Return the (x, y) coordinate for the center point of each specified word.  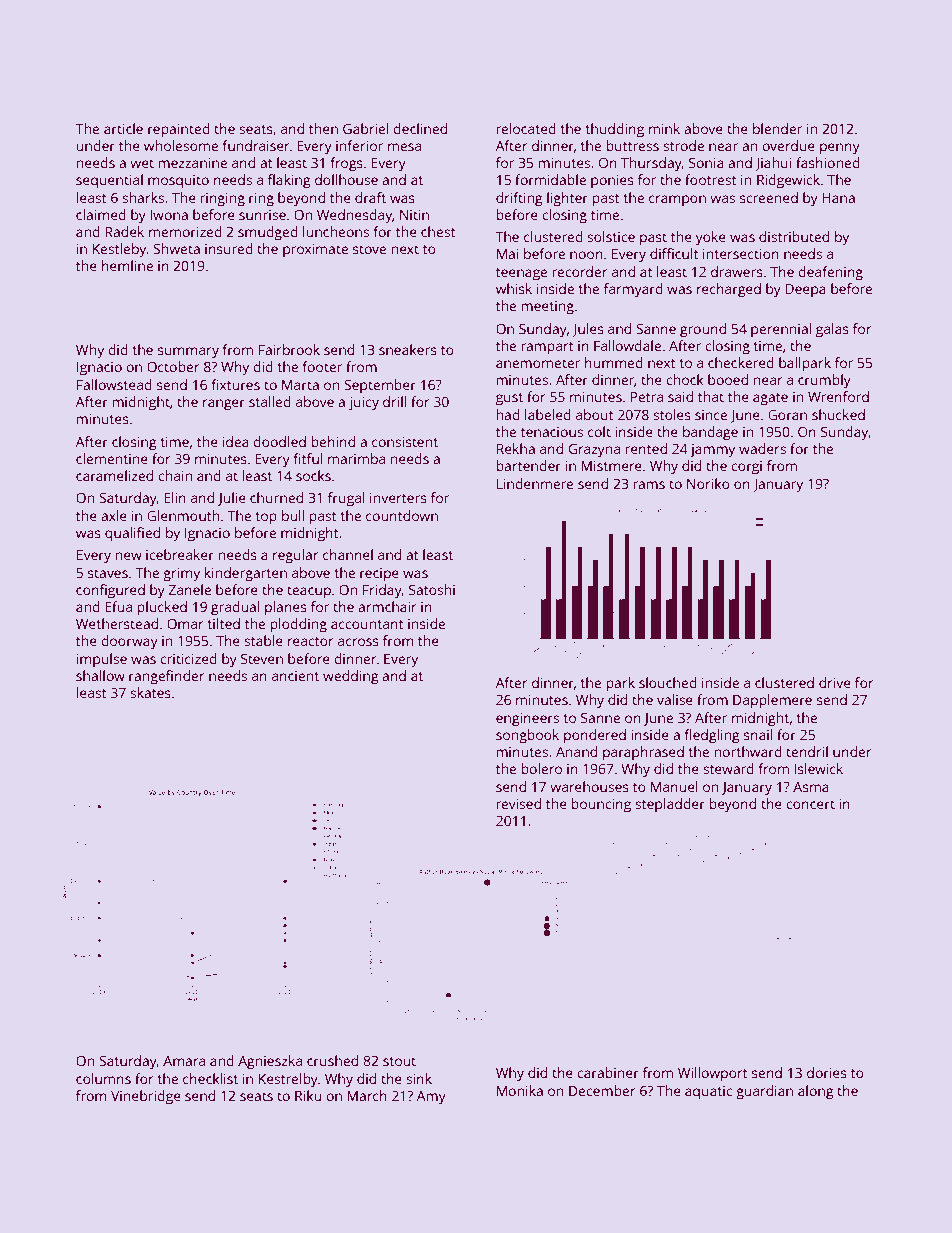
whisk (514, 288)
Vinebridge (146, 1097)
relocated (526, 128)
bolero (542, 768)
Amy (431, 1098)
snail (758, 734)
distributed (794, 236)
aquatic (708, 1092)
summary (188, 353)
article (123, 128)
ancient (295, 676)
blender (777, 128)
